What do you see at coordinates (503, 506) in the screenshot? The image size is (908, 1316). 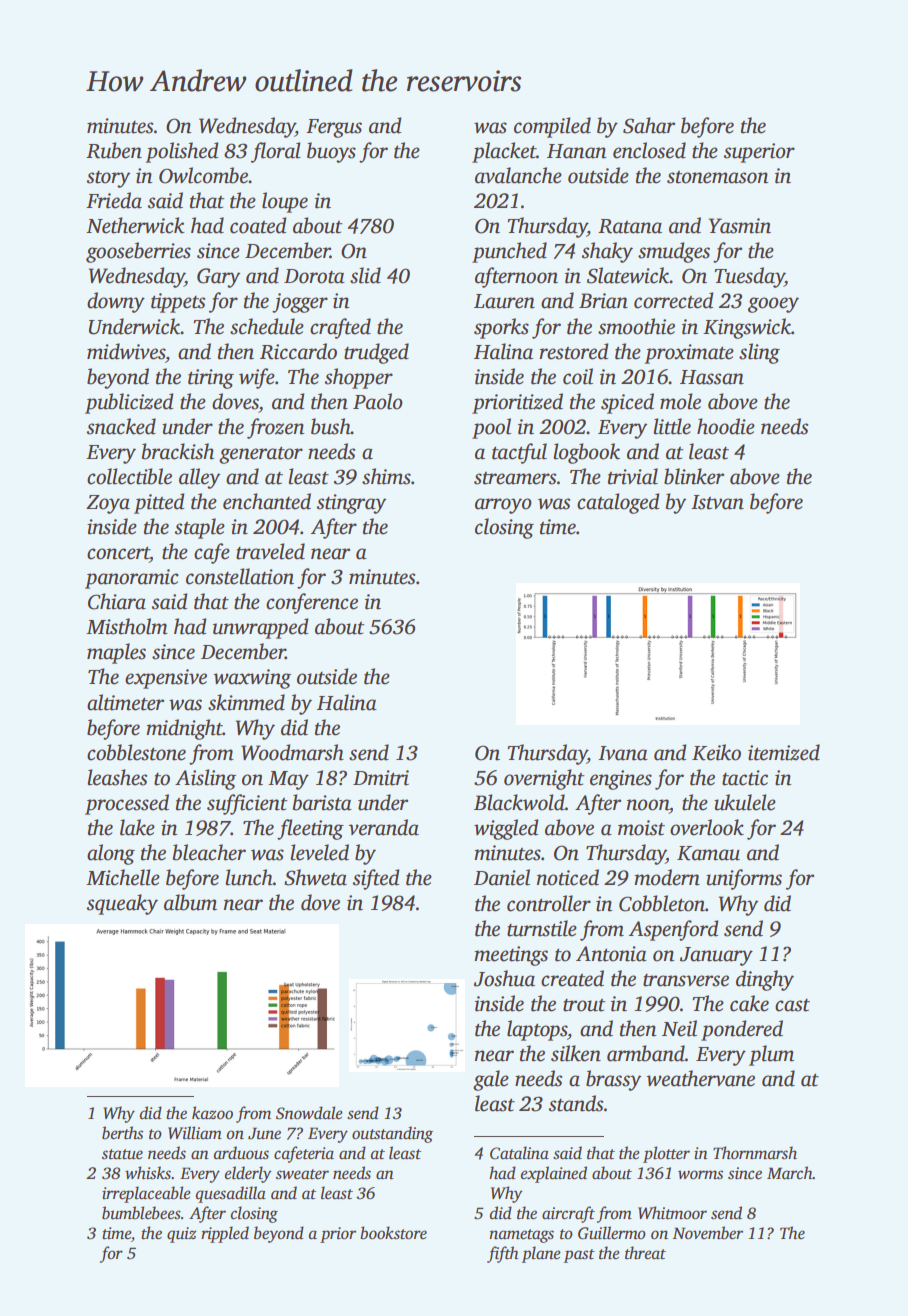 I see `arroyo` at bounding box center [503, 506].
